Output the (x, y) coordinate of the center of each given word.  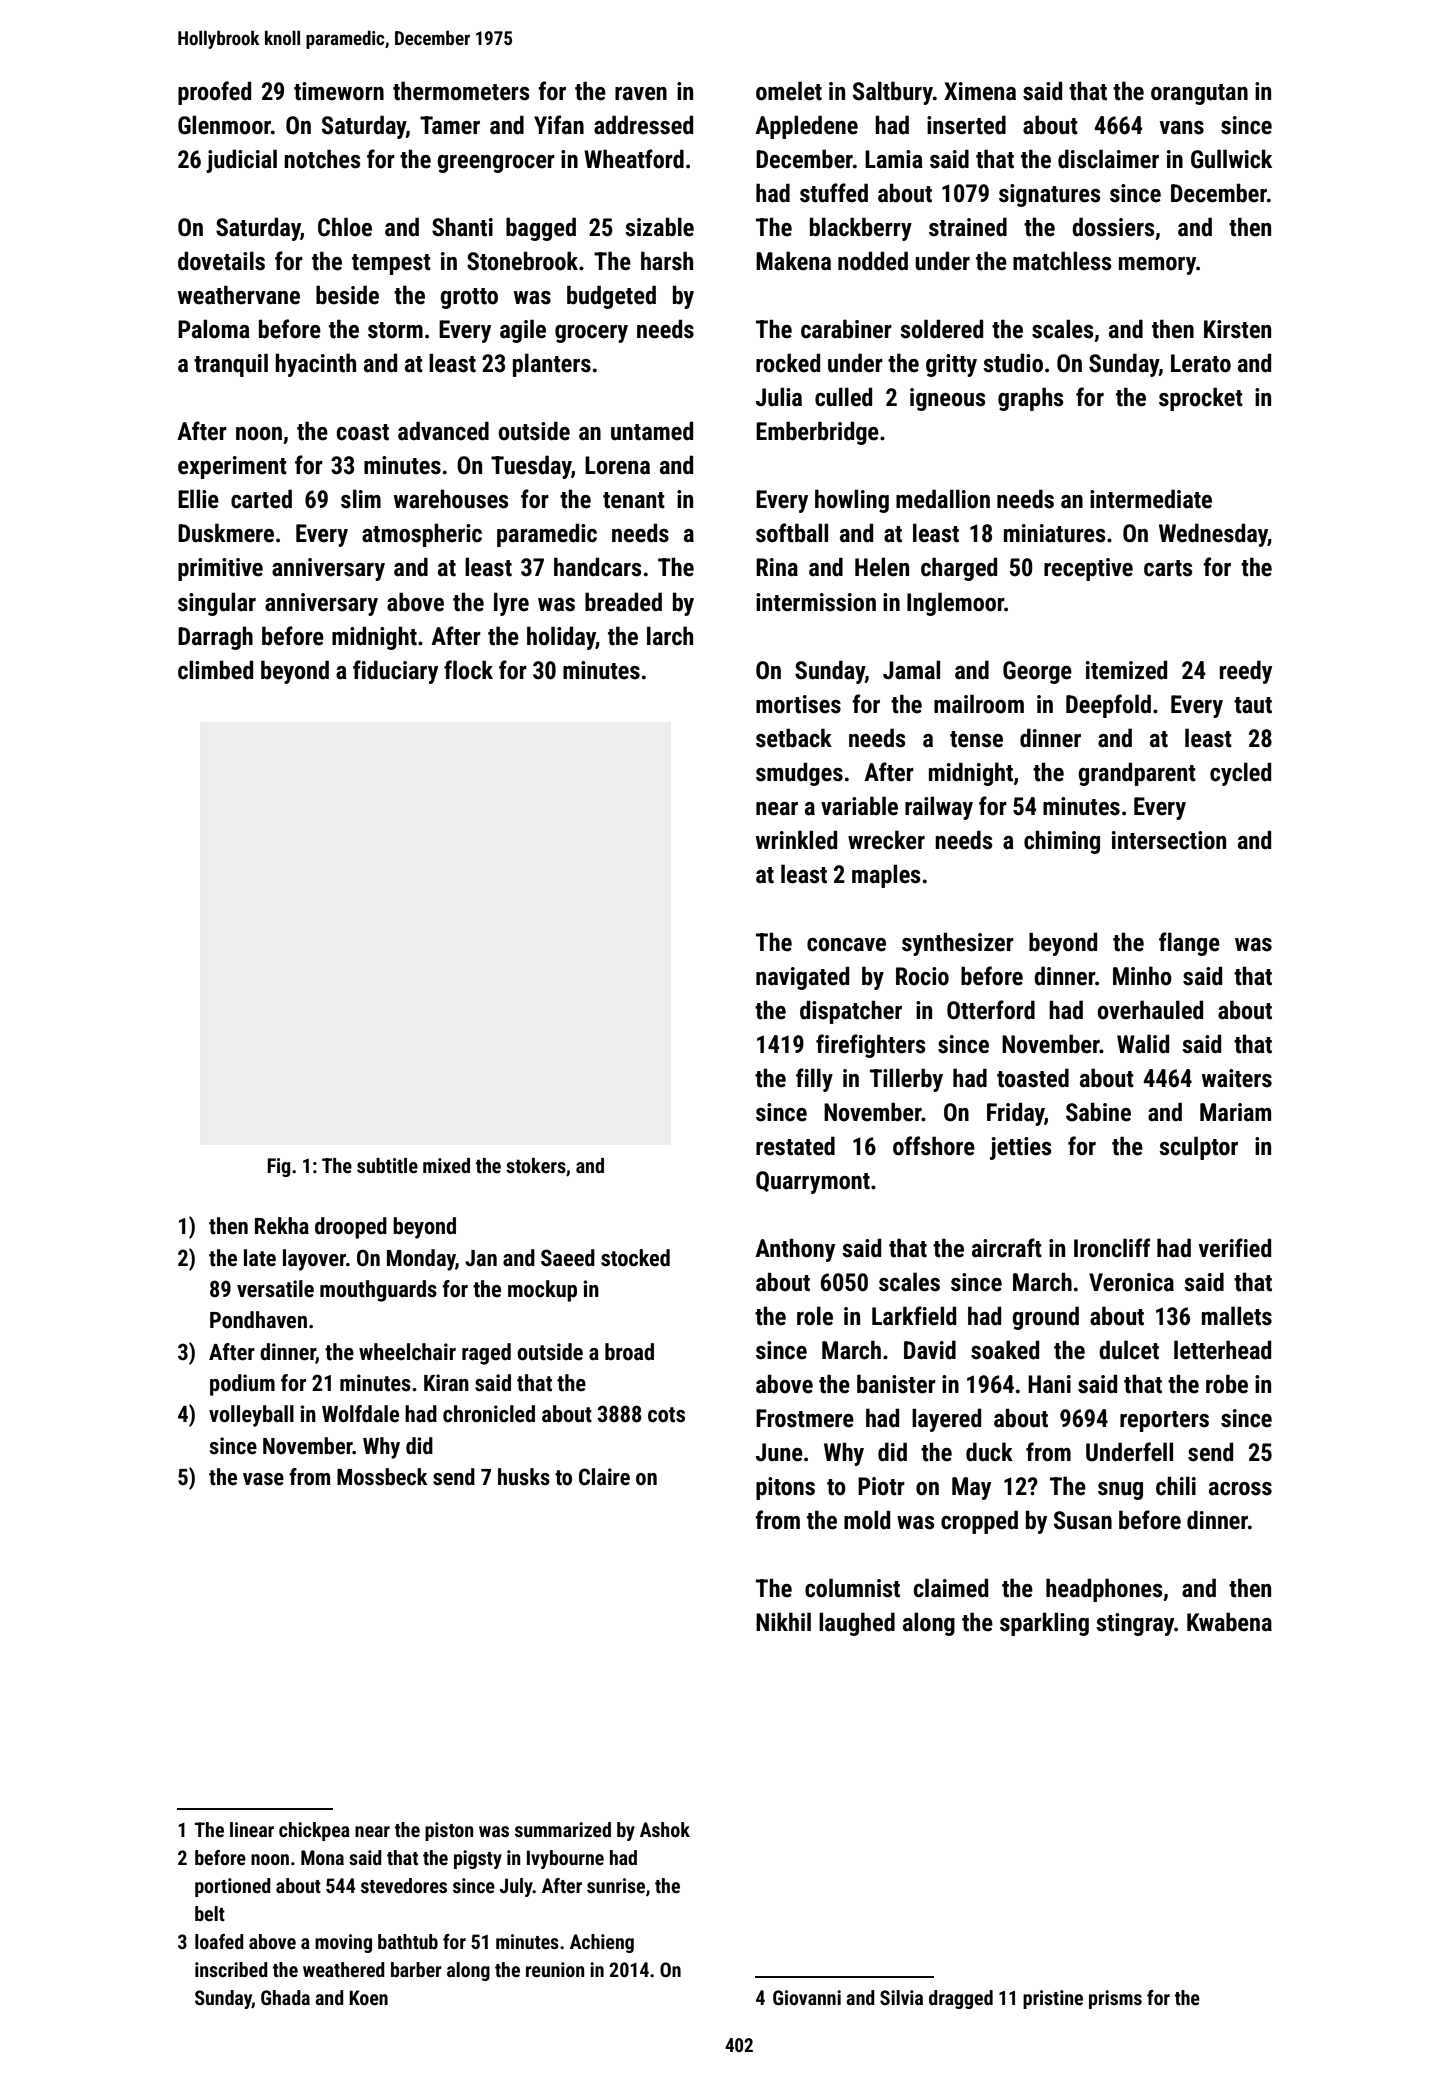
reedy (1246, 672)
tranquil (231, 365)
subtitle (387, 1165)
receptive (1088, 569)
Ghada (285, 1997)
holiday (561, 638)
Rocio (922, 976)
